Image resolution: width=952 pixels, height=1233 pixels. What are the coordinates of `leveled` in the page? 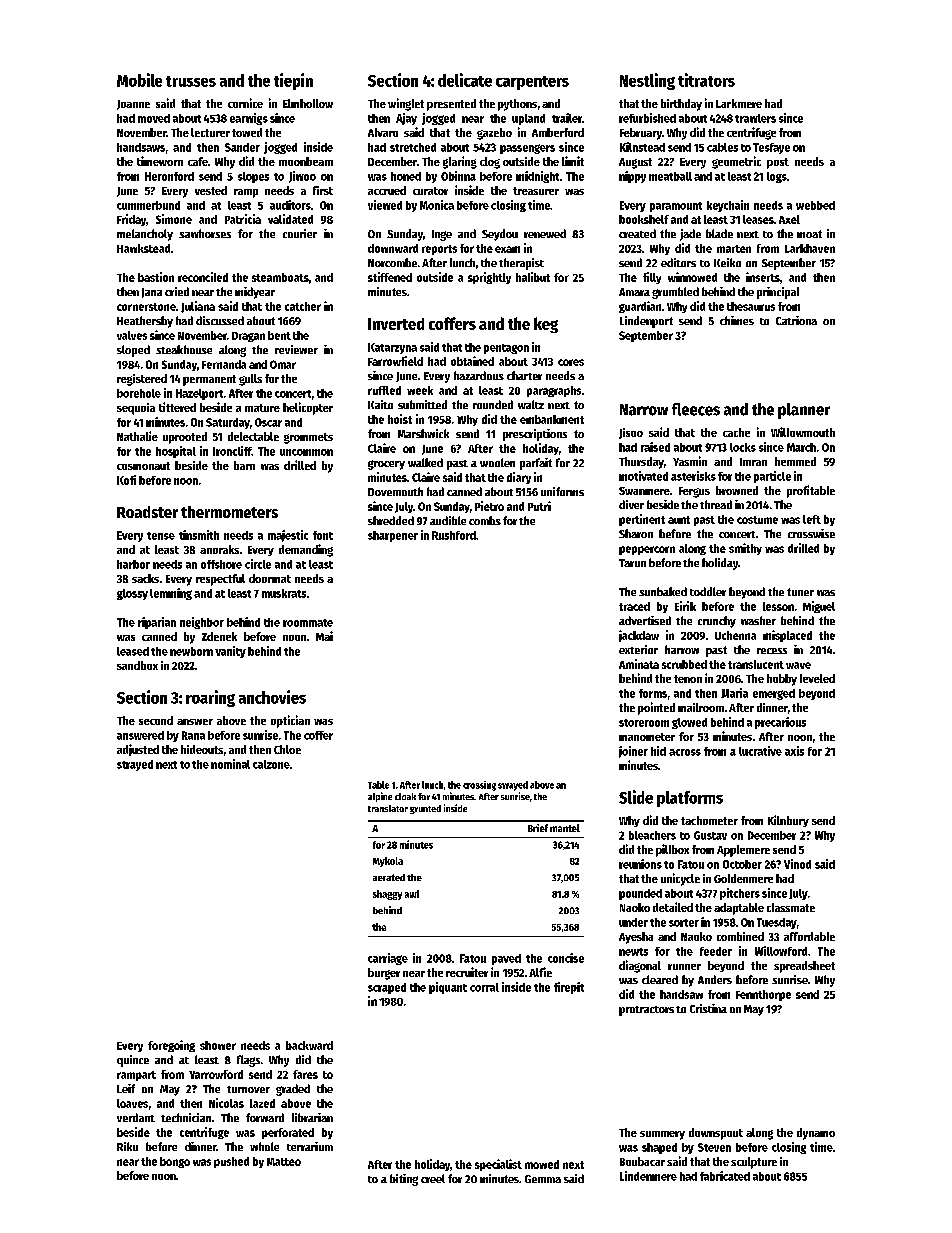 It's located at (817, 678).
